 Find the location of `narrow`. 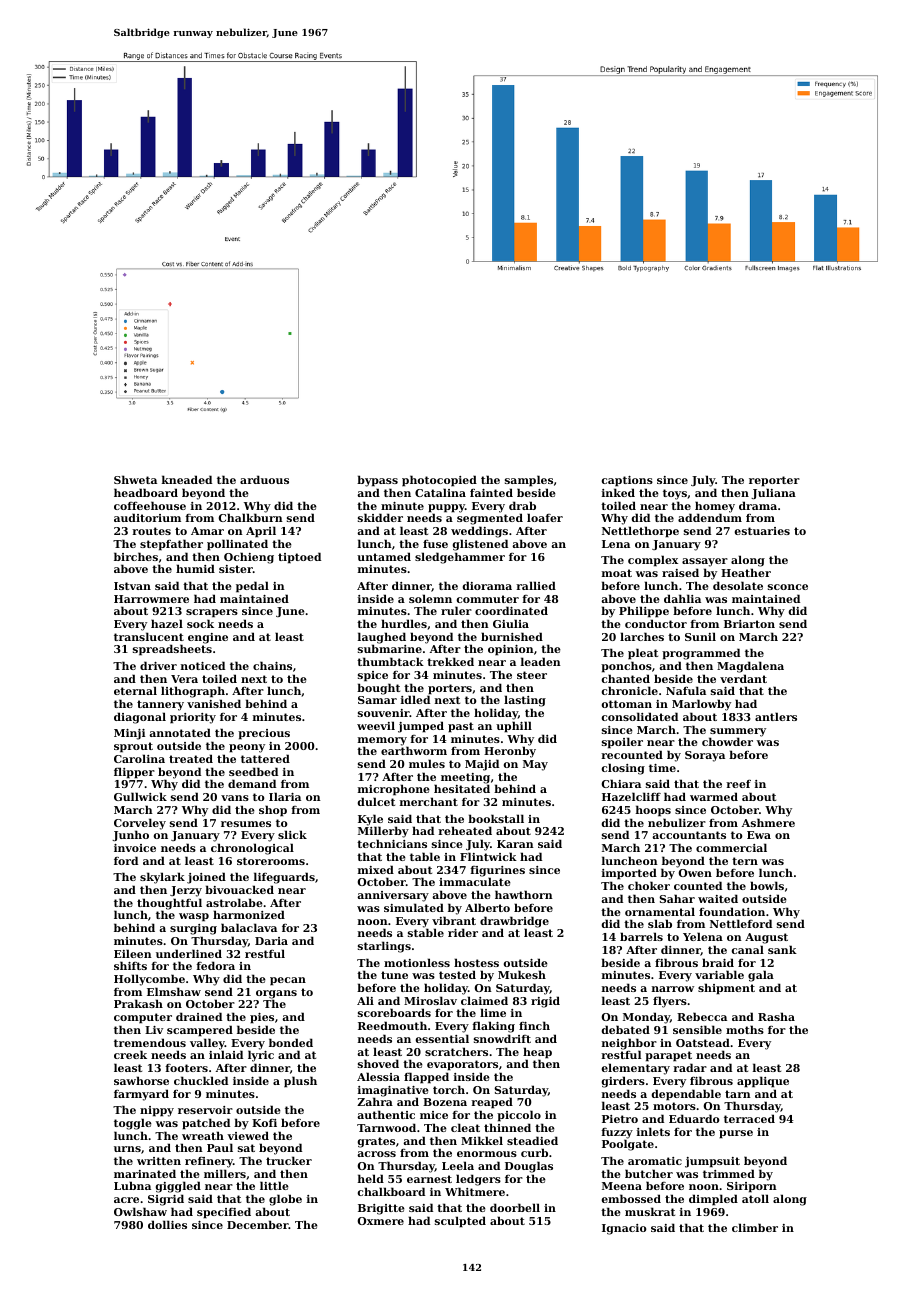

narrow is located at coordinates (673, 989).
